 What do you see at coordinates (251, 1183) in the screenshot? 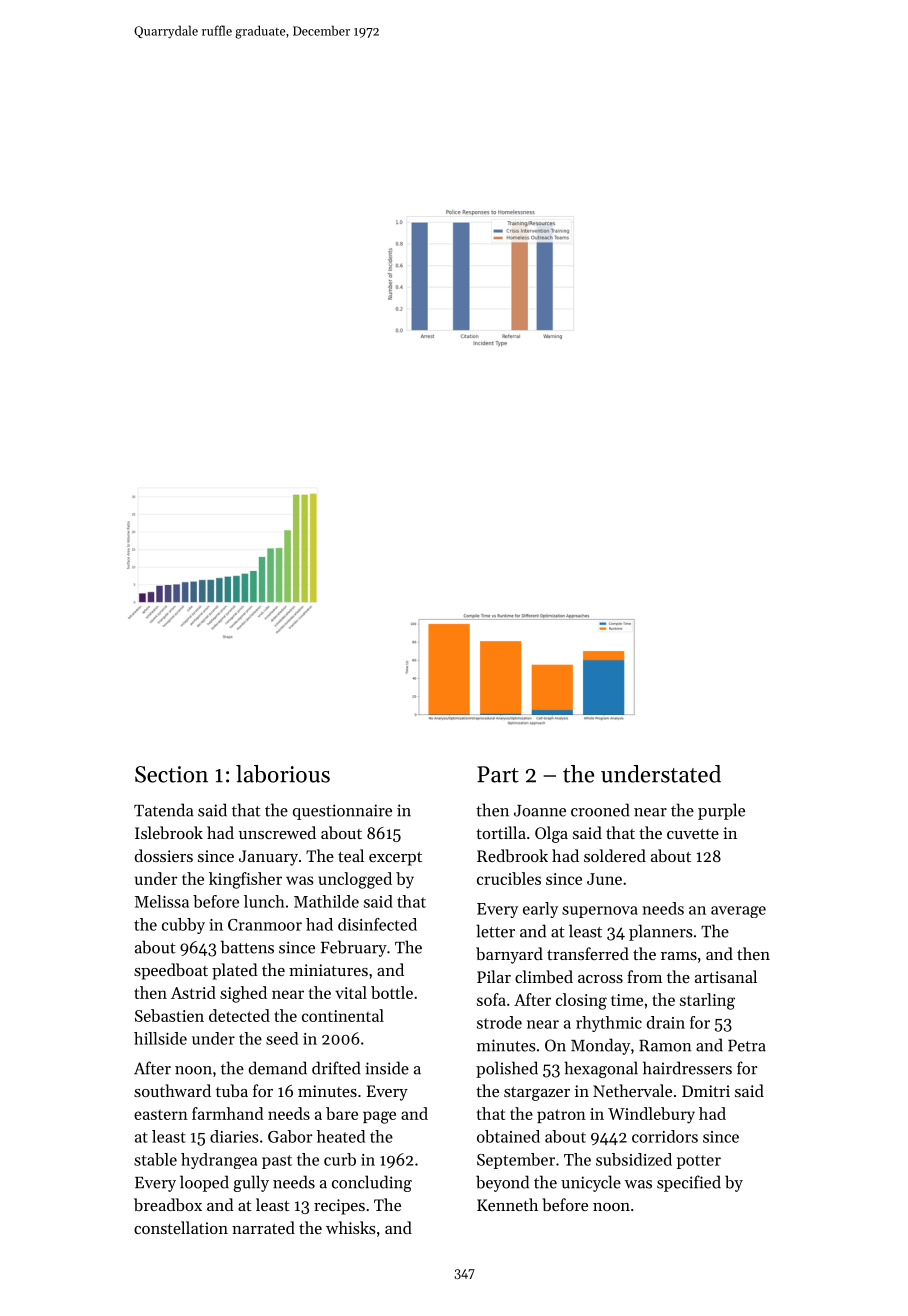
I see `gully` at bounding box center [251, 1183].
